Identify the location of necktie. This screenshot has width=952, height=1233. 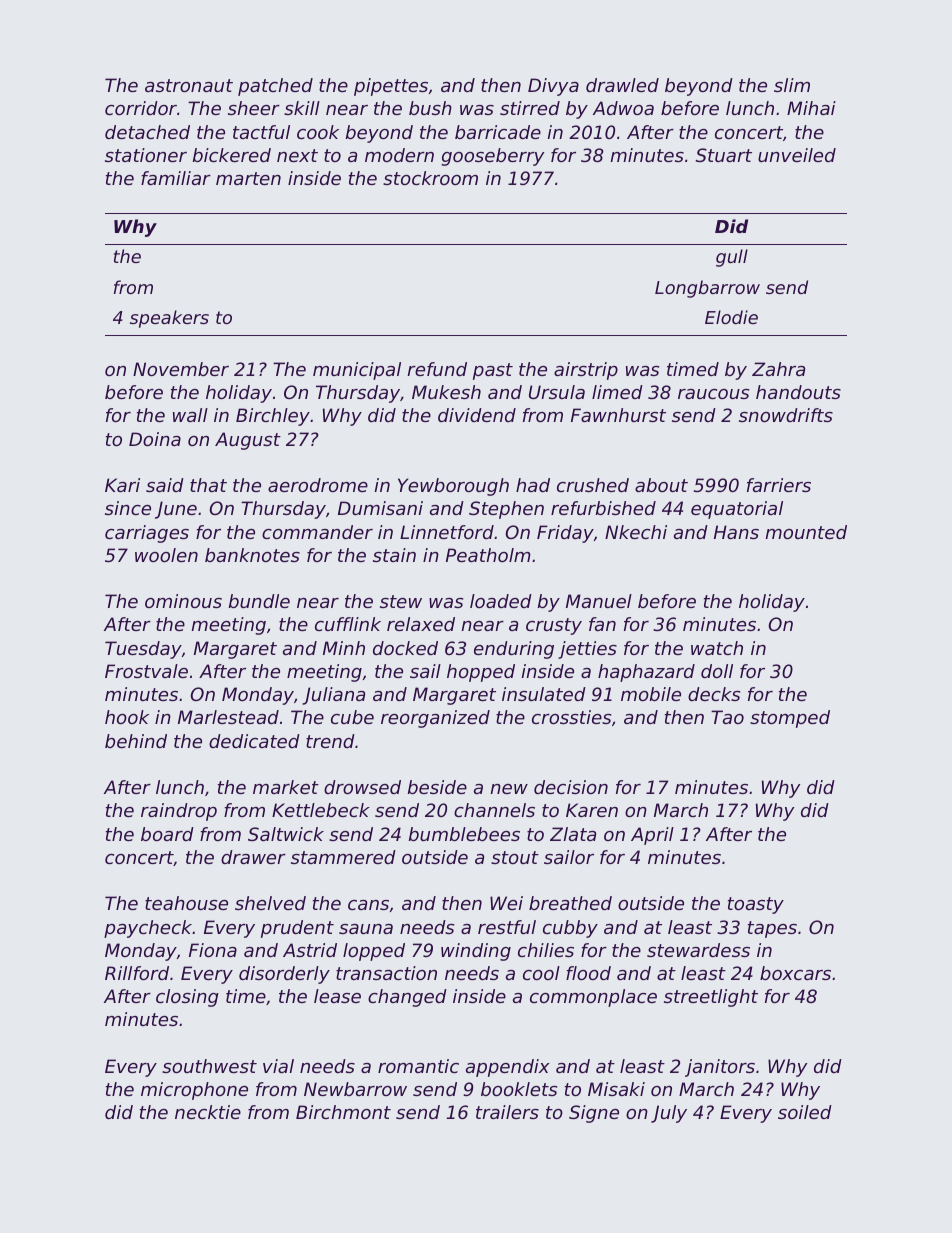
(208, 1112).
